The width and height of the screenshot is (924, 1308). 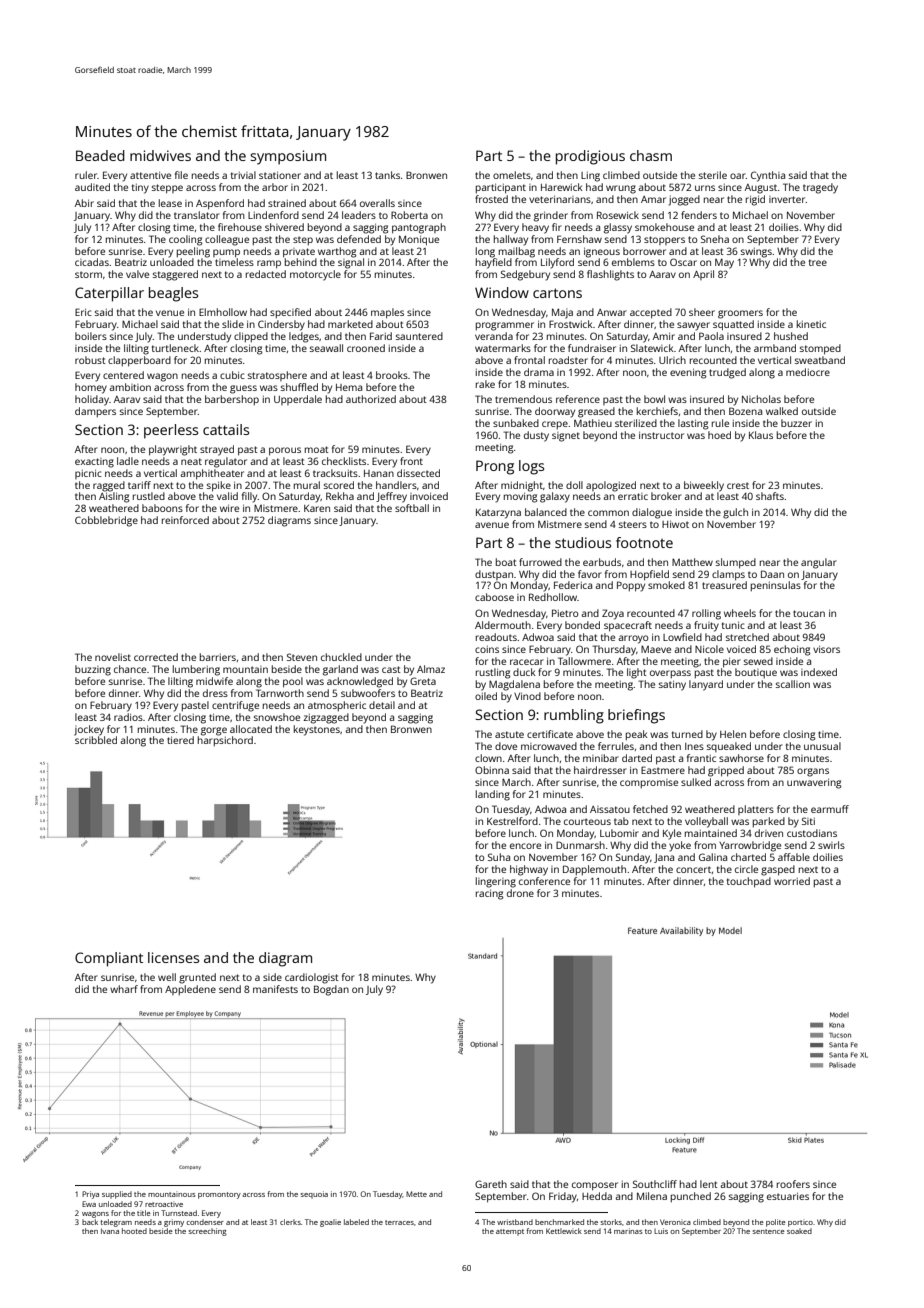 I want to click on maples, so click(x=387, y=313).
